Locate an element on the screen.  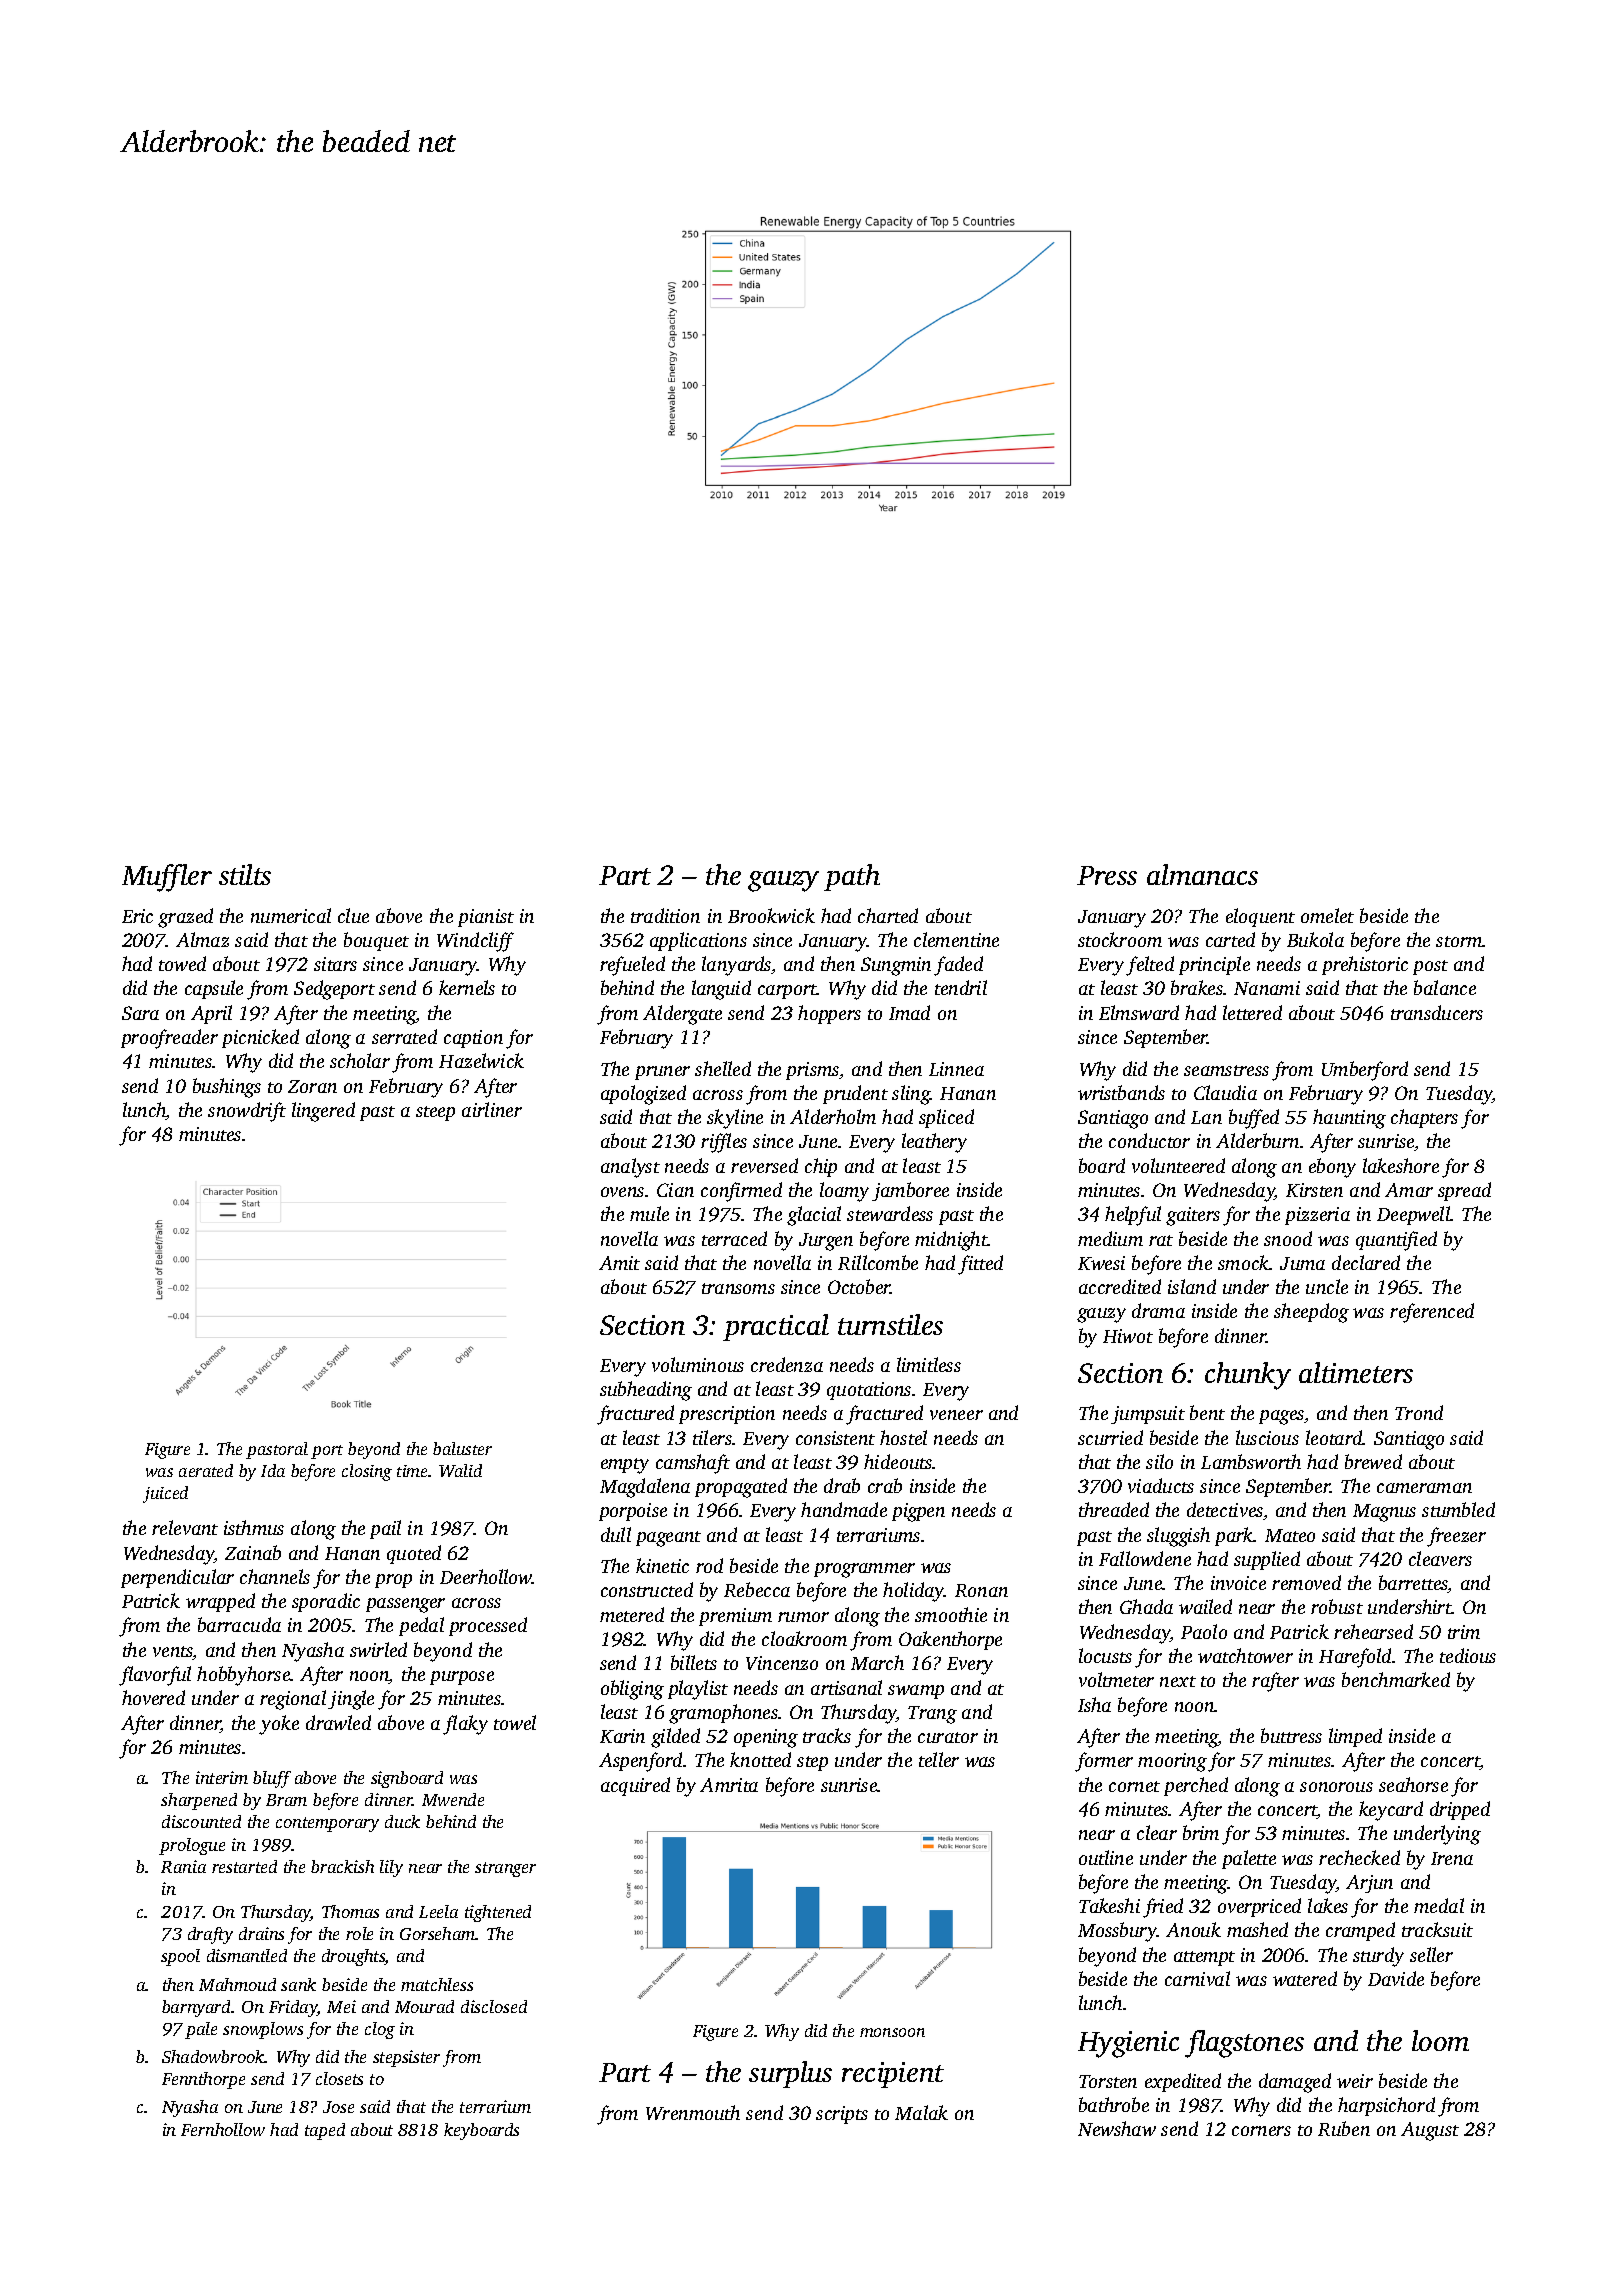
watchtower is located at coordinates (1245, 1655).
